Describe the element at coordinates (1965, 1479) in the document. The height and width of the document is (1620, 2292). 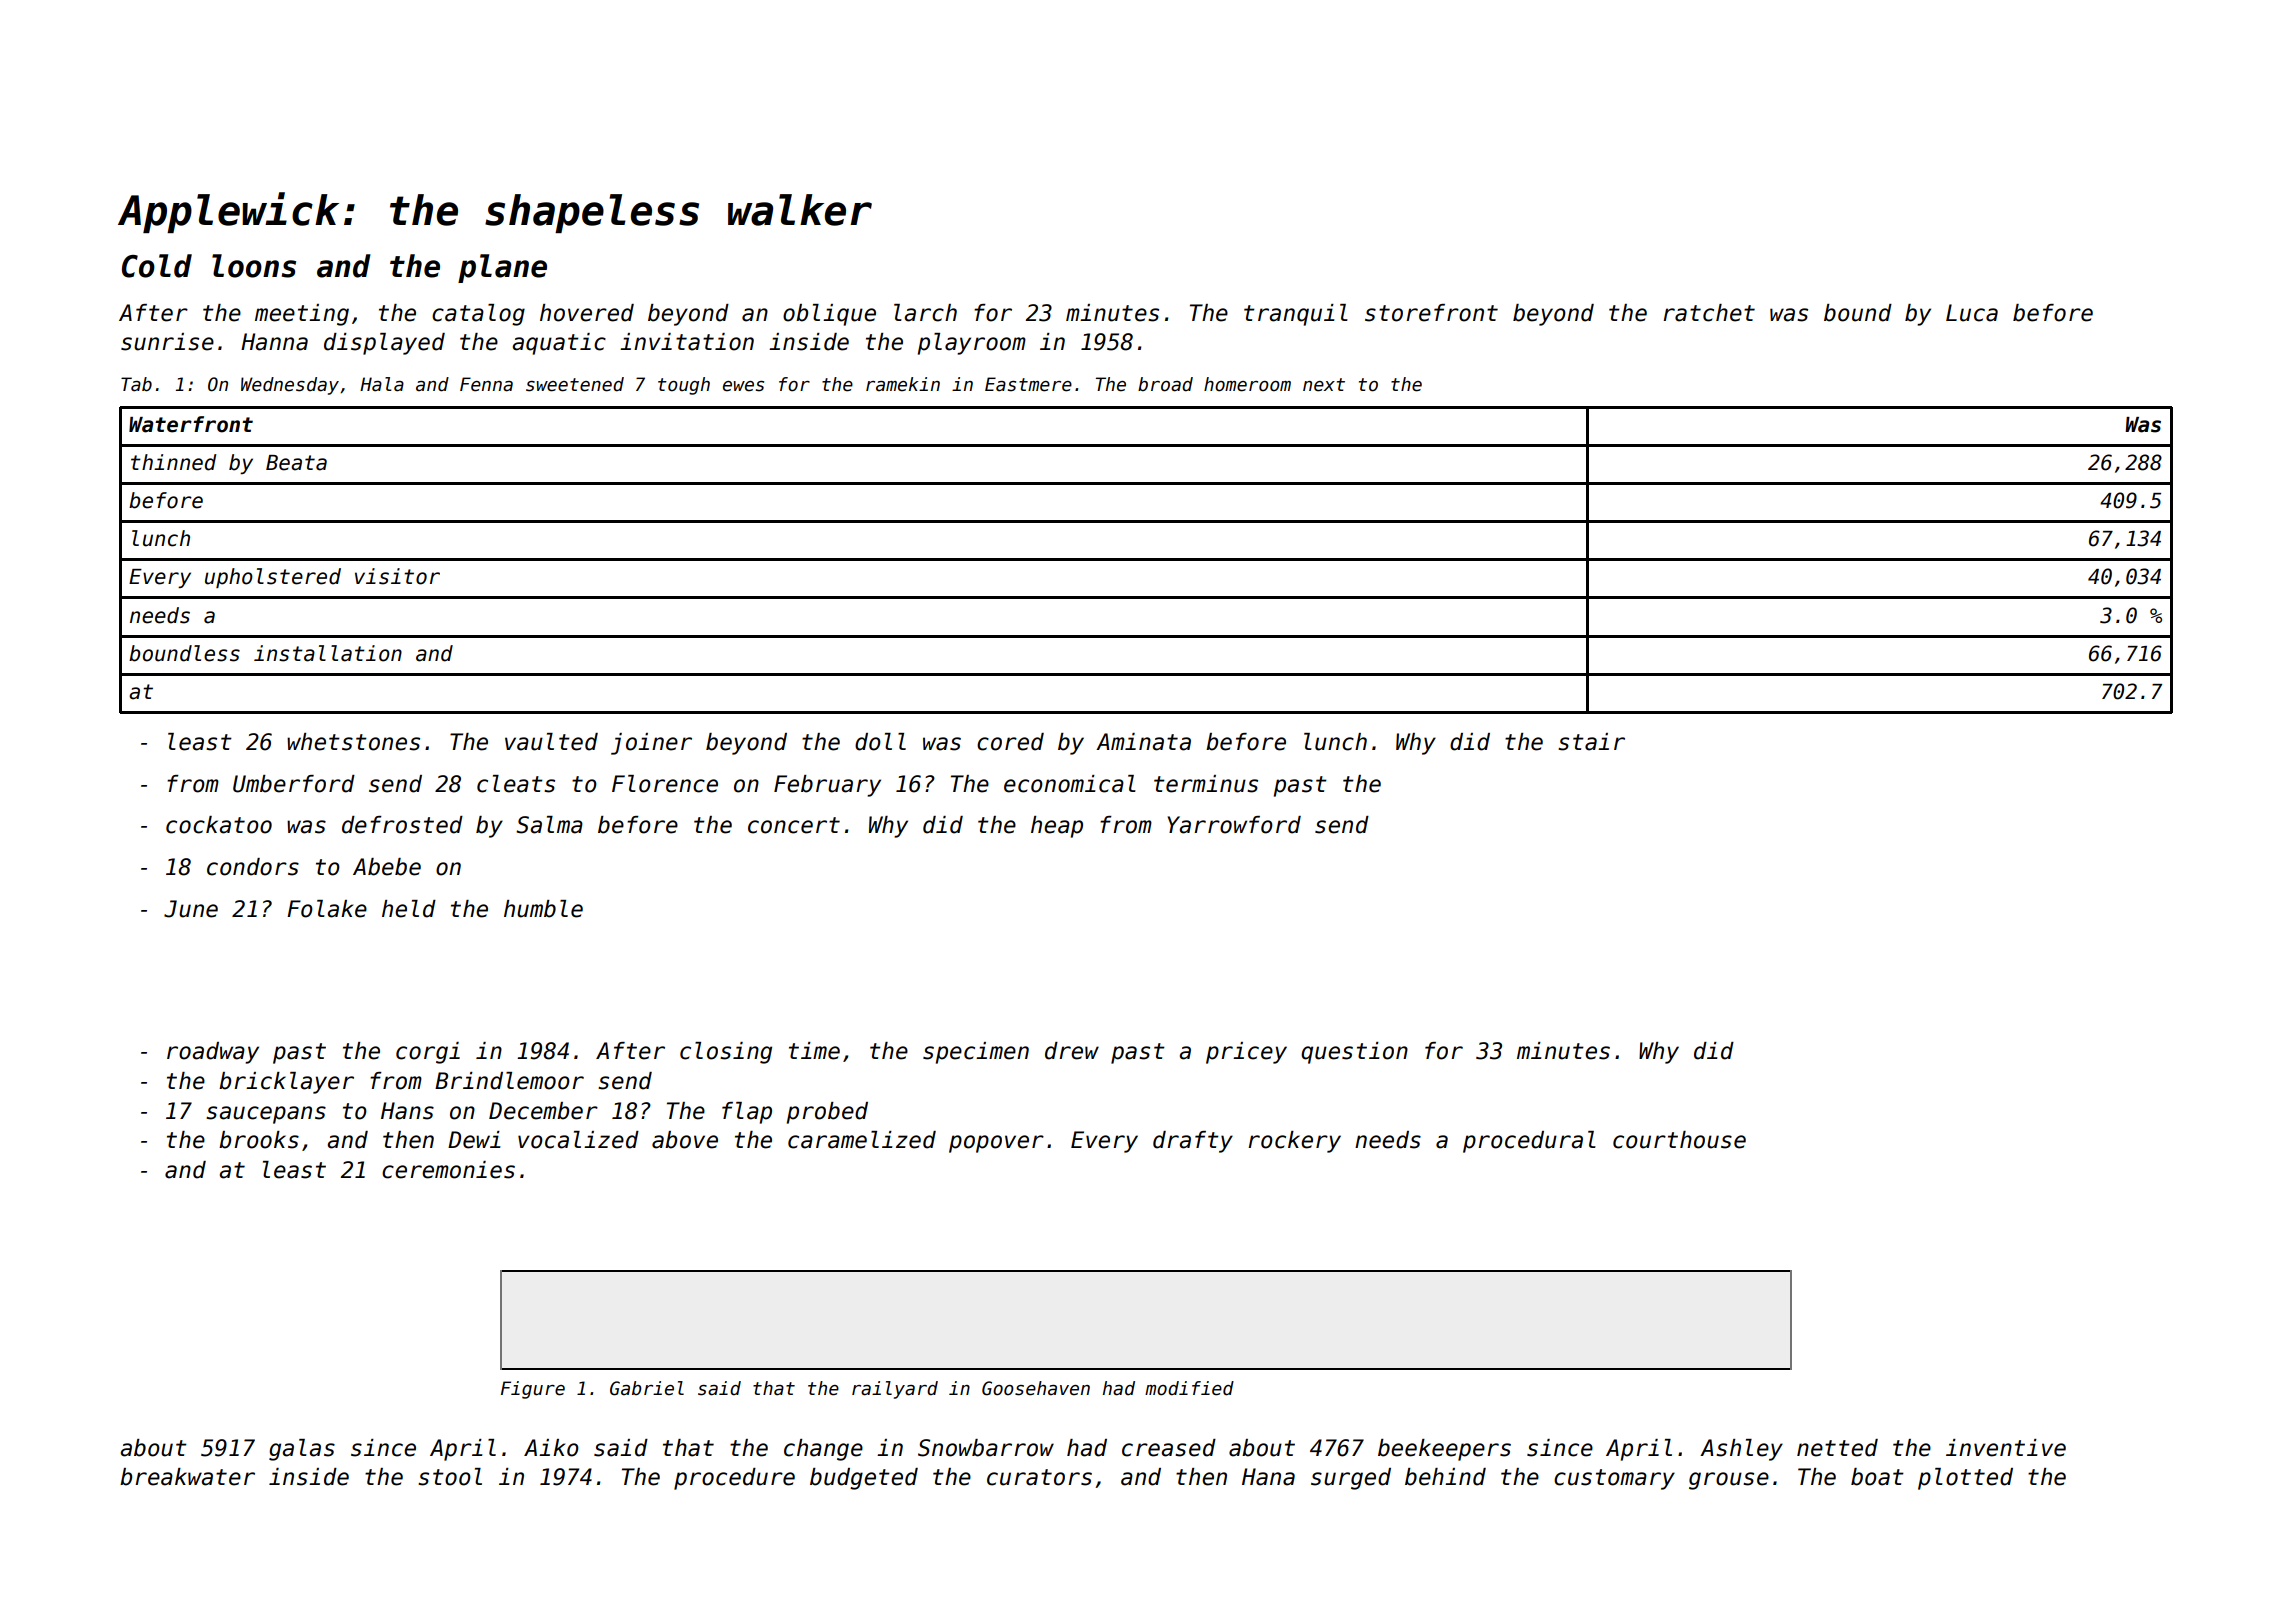
I see `plotted` at that location.
